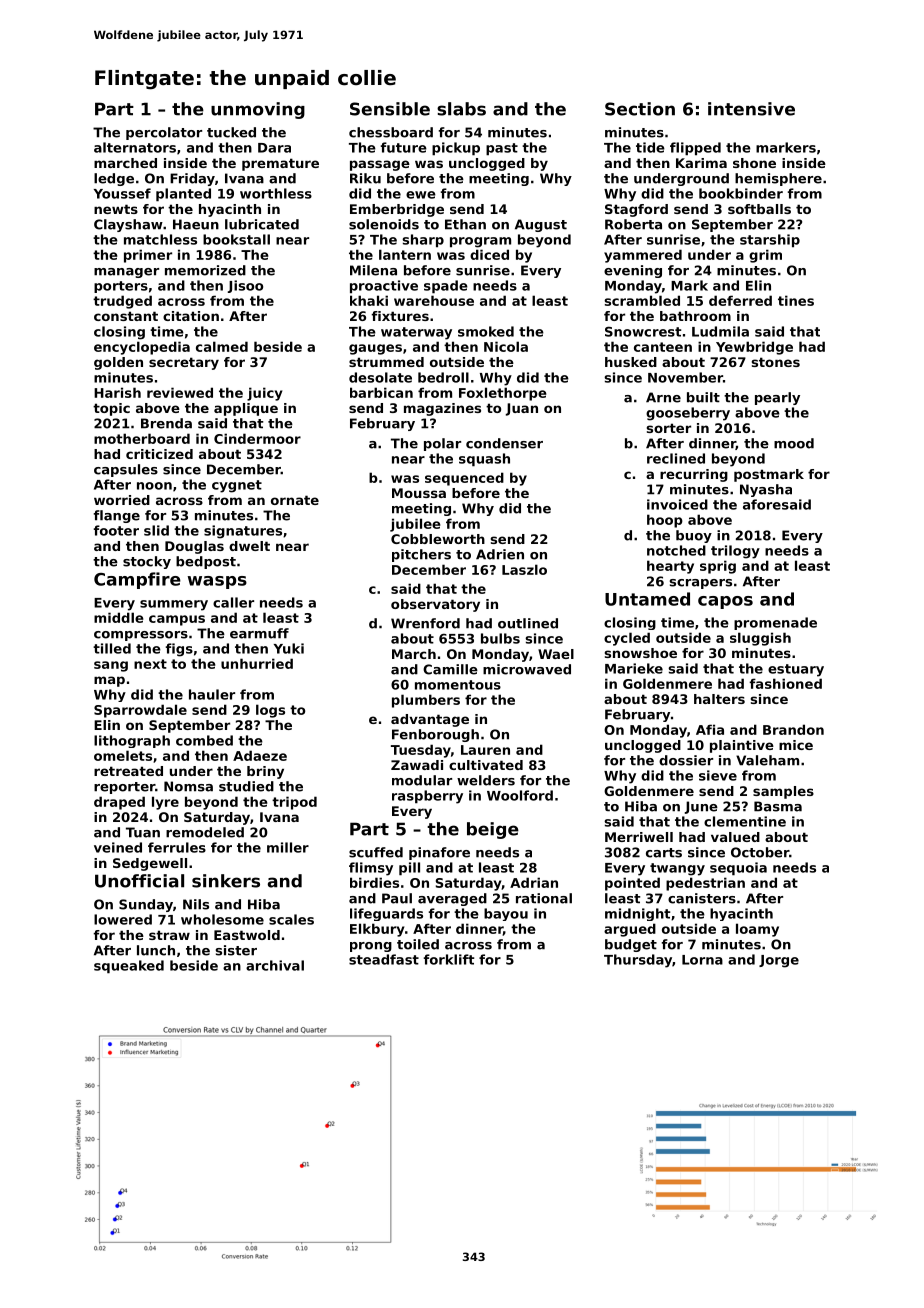 The height and width of the document is (1308, 924). What do you see at coordinates (294, 803) in the document?
I see `tripod` at bounding box center [294, 803].
